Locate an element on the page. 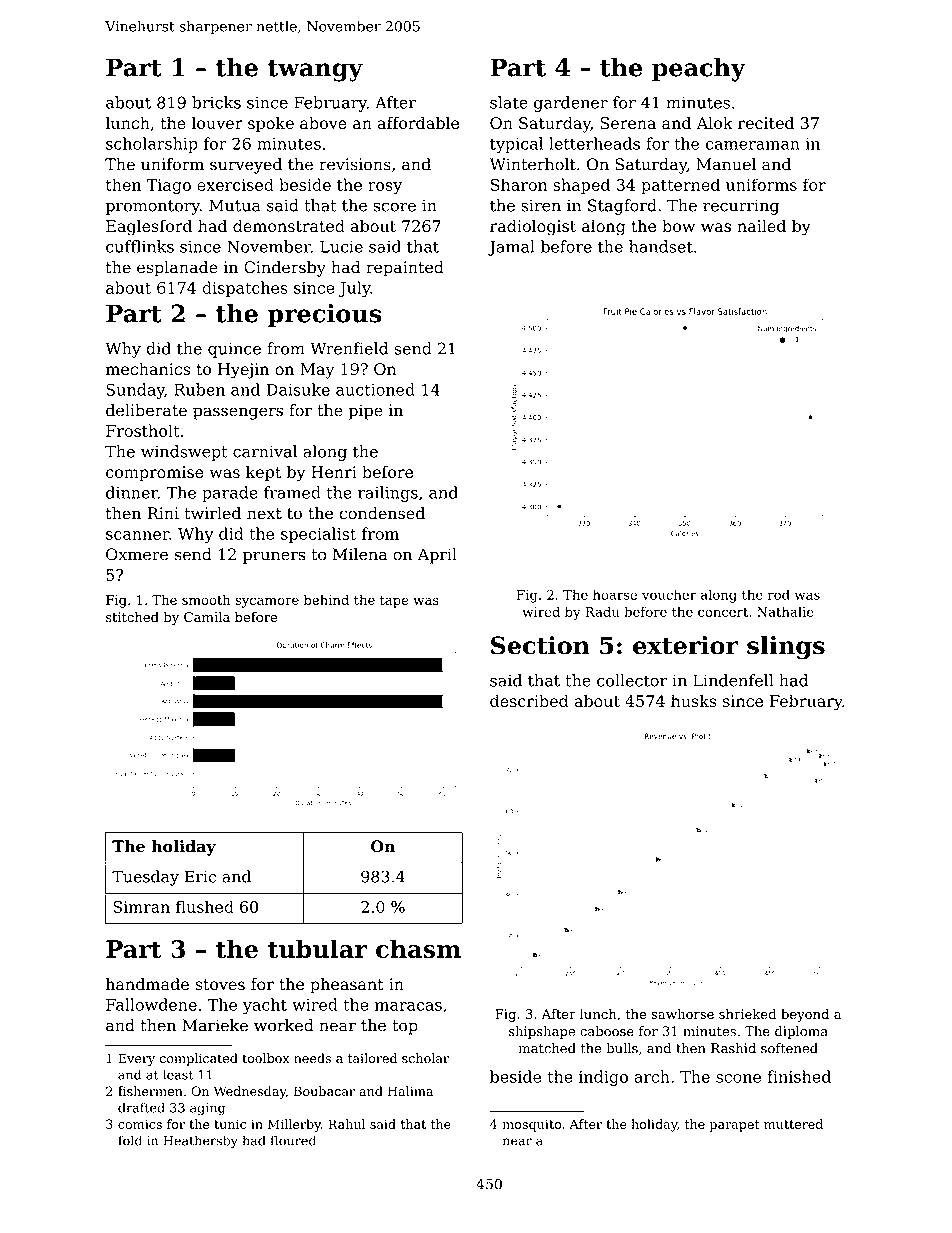  typical is located at coordinates (516, 145).
